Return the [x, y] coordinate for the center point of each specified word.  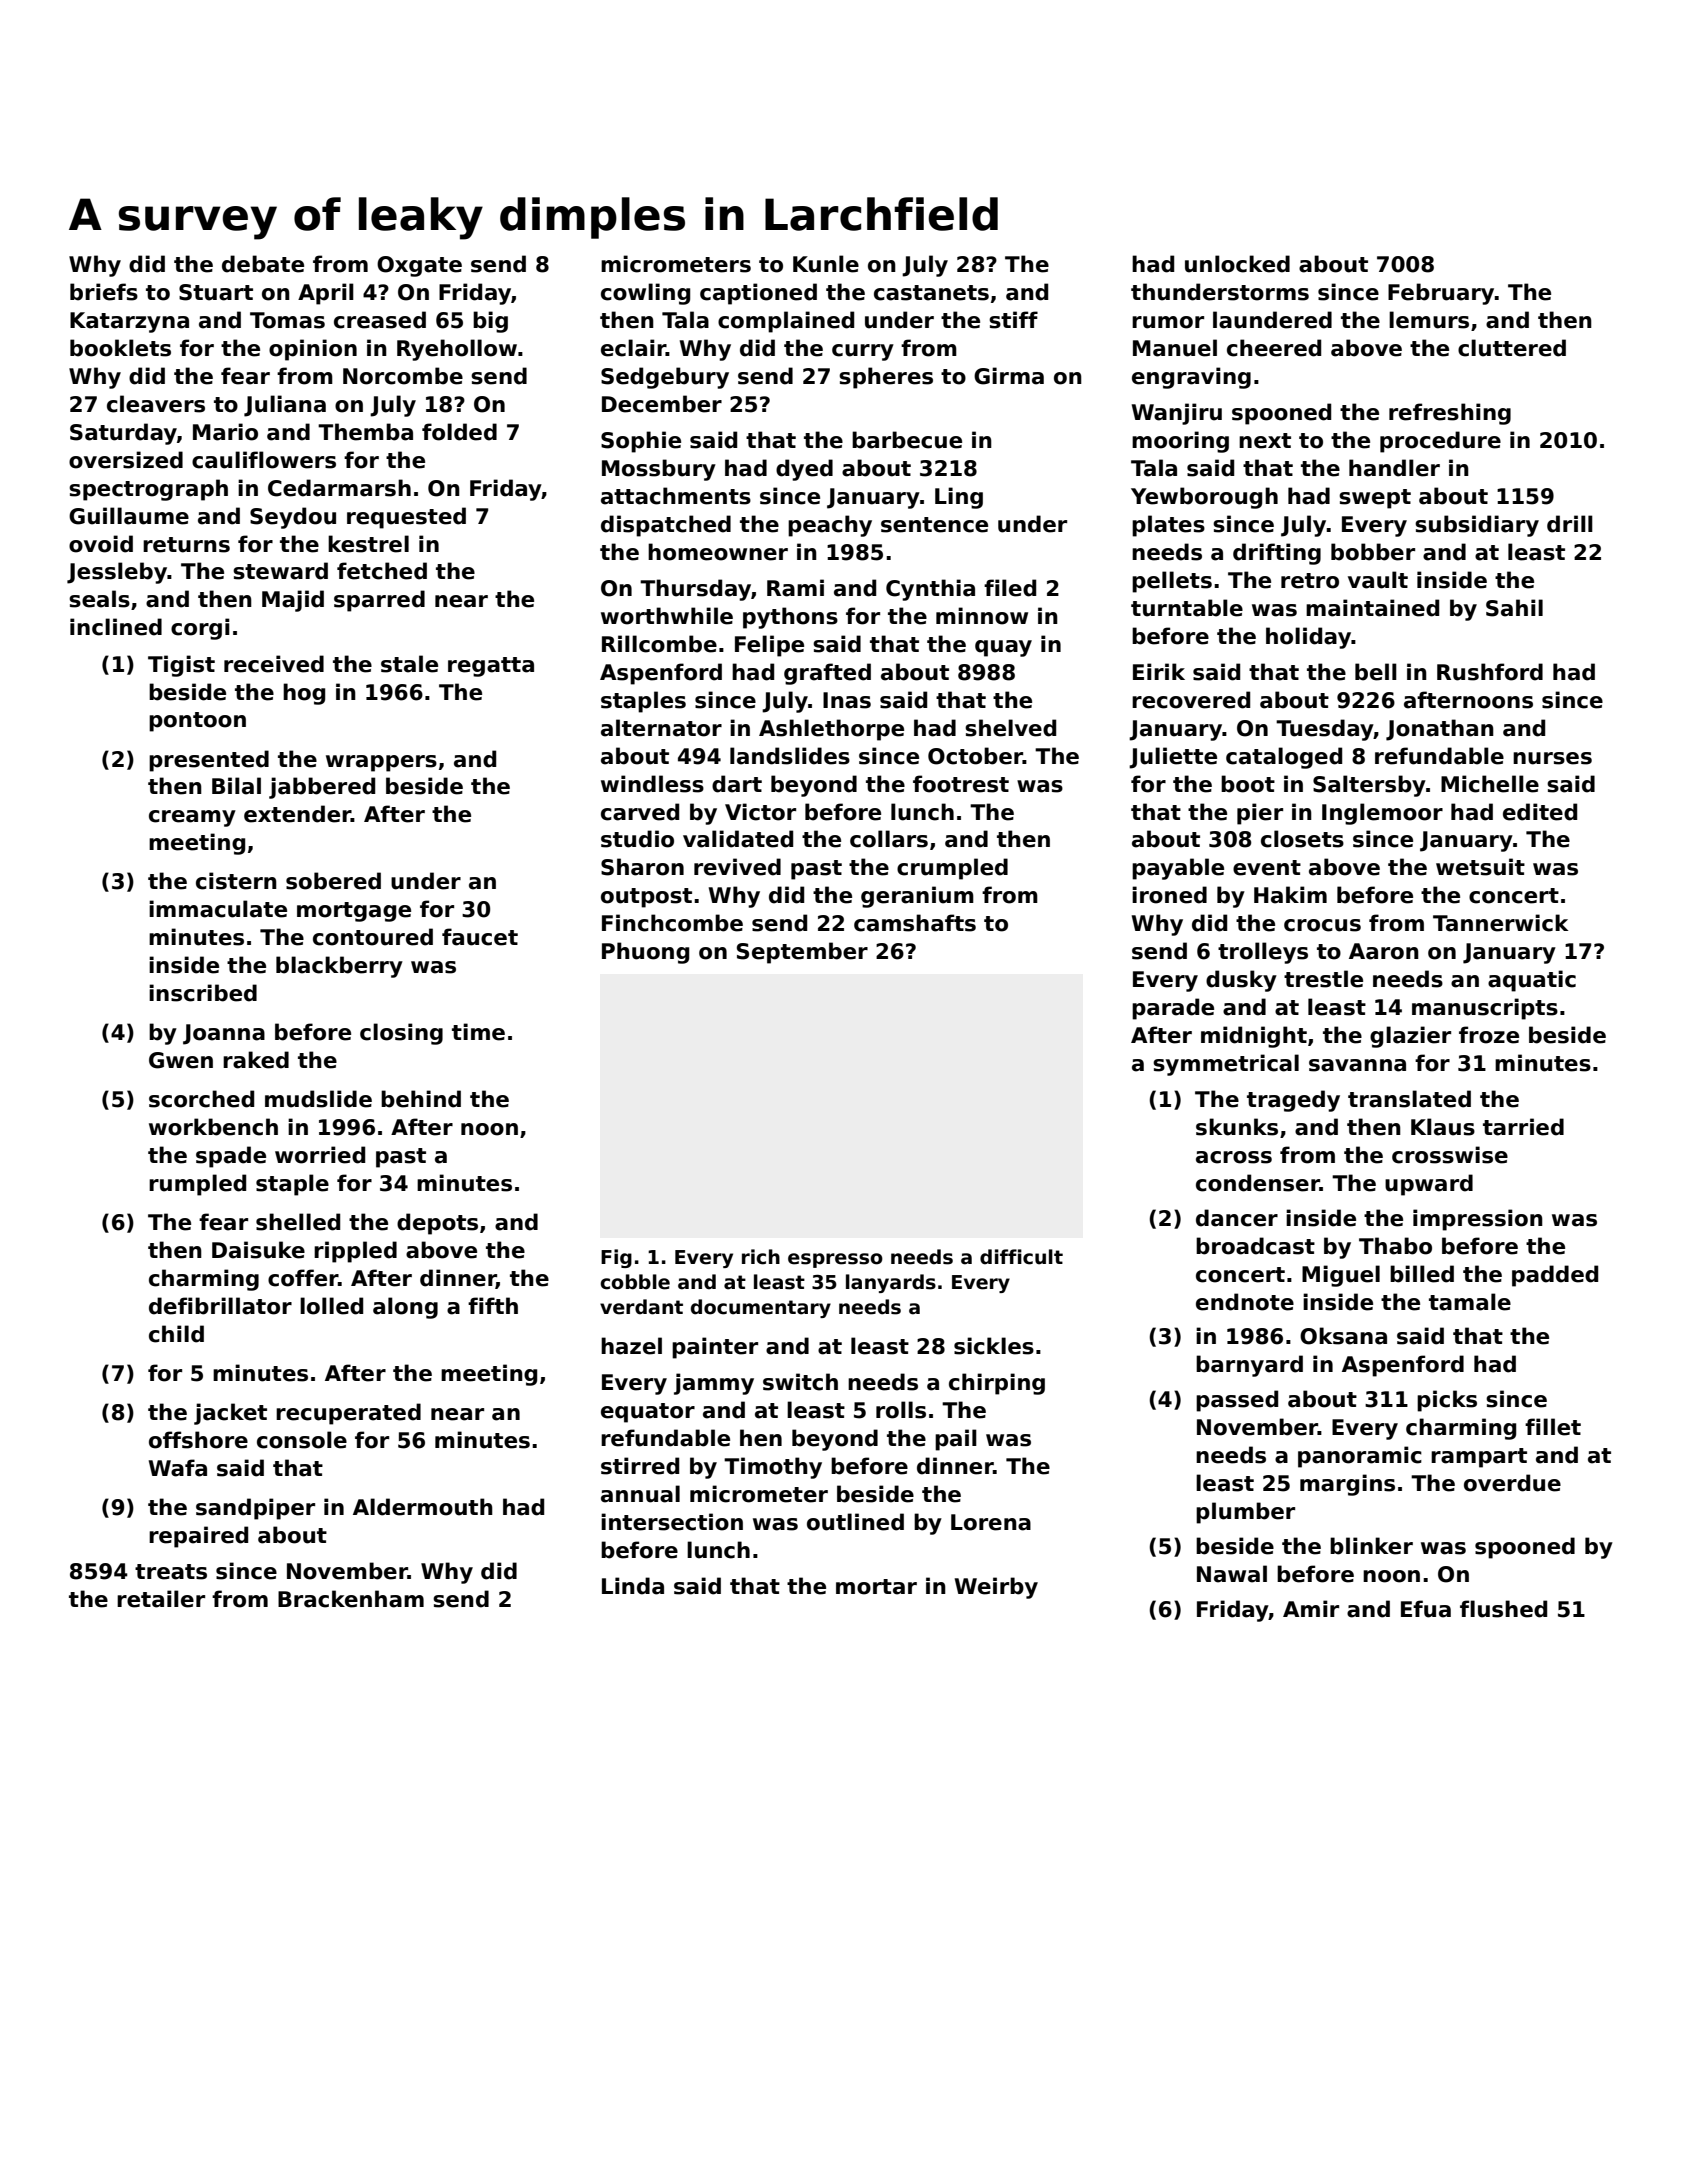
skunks [1237, 1127]
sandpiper [255, 1509]
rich [761, 1257]
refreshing [1450, 414]
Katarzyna [129, 322]
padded [1555, 1276]
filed [1010, 588]
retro [1310, 581]
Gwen [181, 1060]
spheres [886, 378]
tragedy [1293, 1101]
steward [280, 571]
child [176, 1334]
